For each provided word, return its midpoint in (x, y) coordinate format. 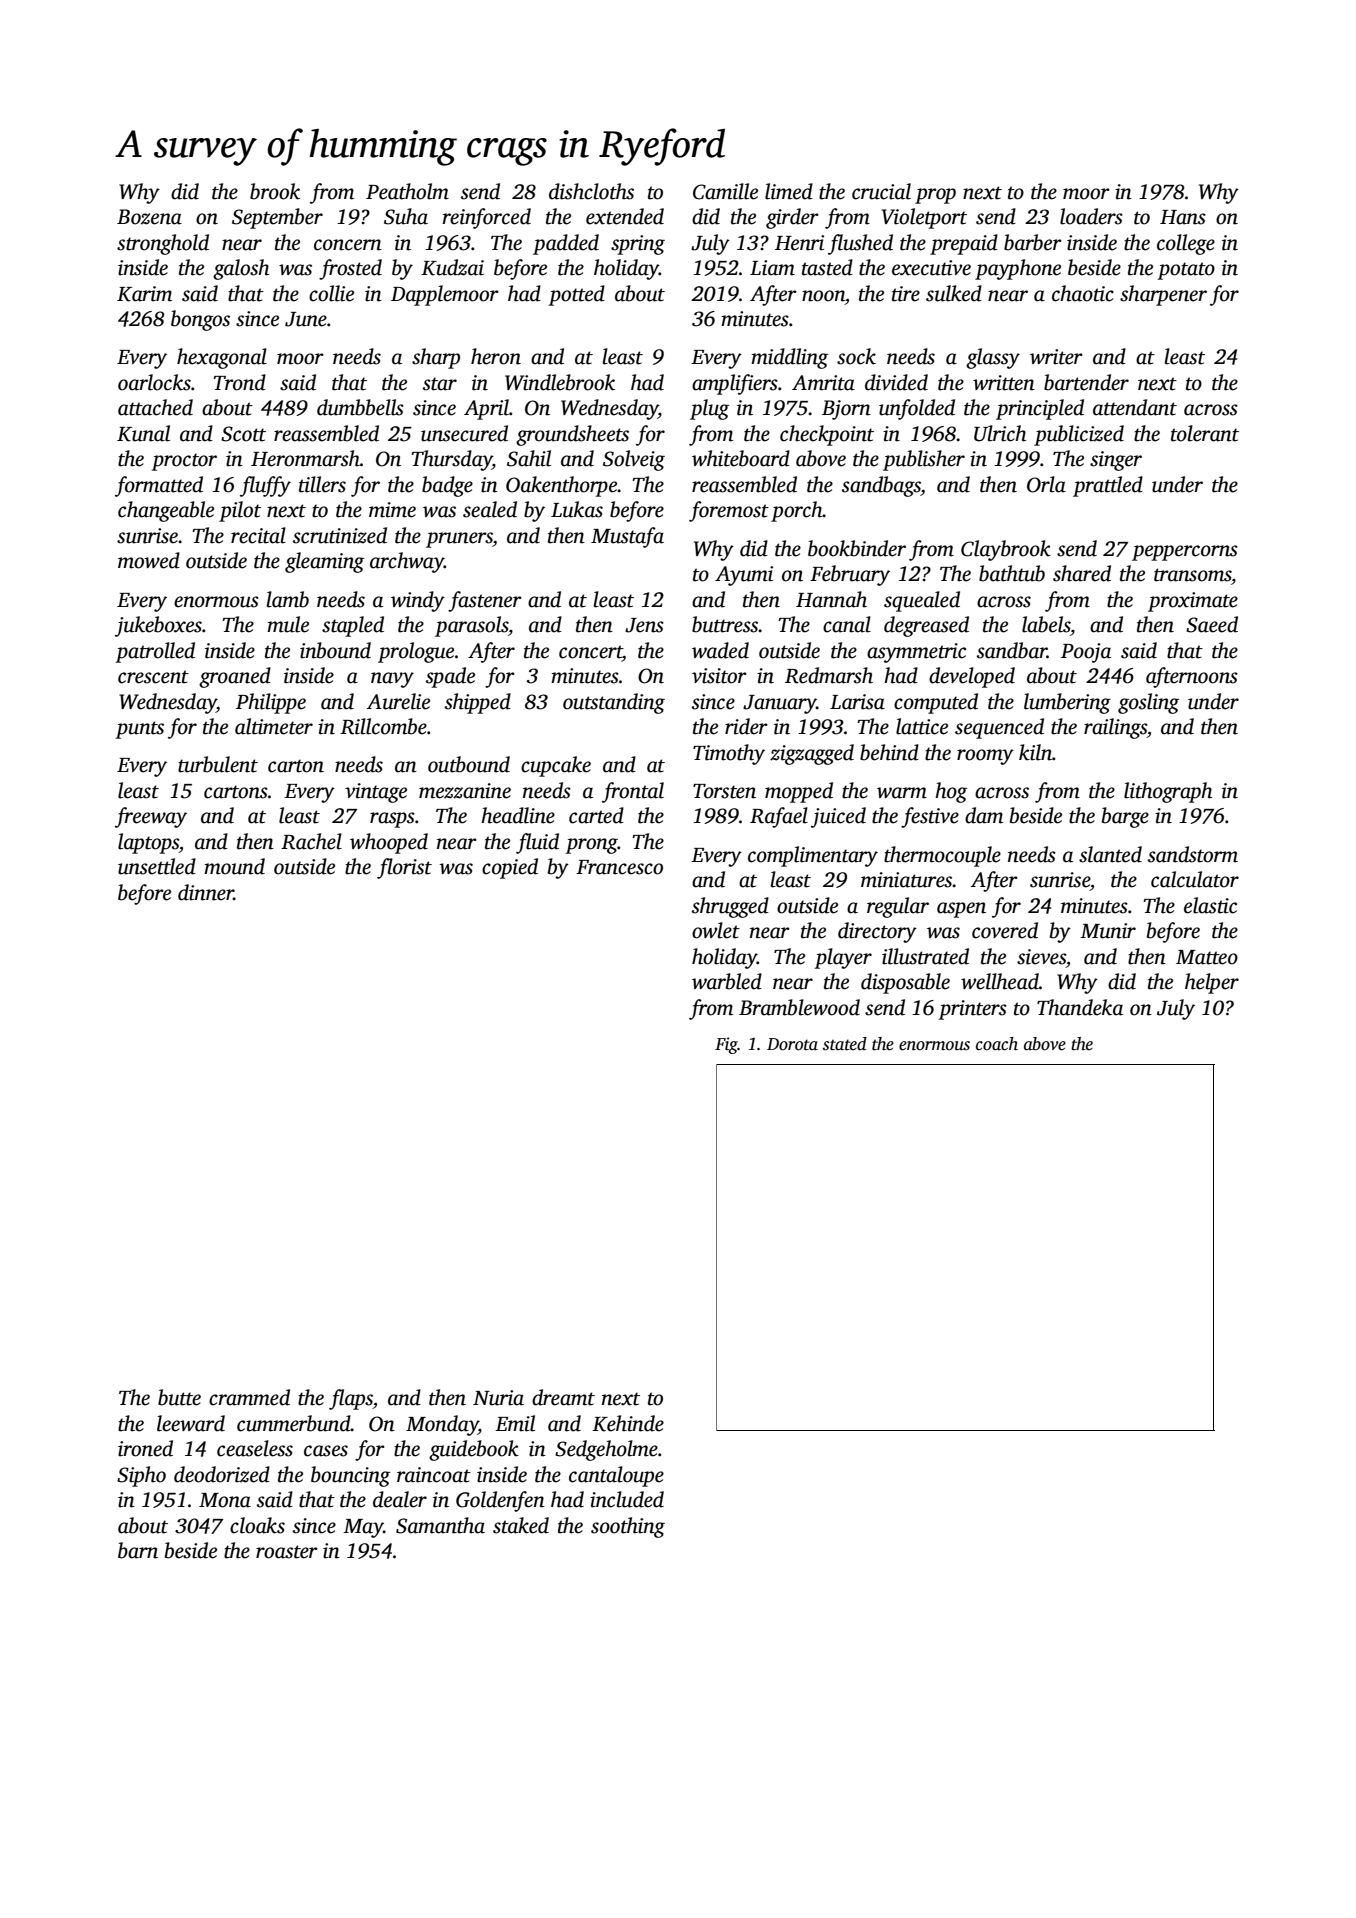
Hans (1183, 217)
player (843, 958)
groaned (235, 677)
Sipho (141, 1476)
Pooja (1086, 653)
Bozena (149, 217)
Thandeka (1080, 1007)
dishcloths (591, 191)
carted (596, 815)
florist (404, 868)
